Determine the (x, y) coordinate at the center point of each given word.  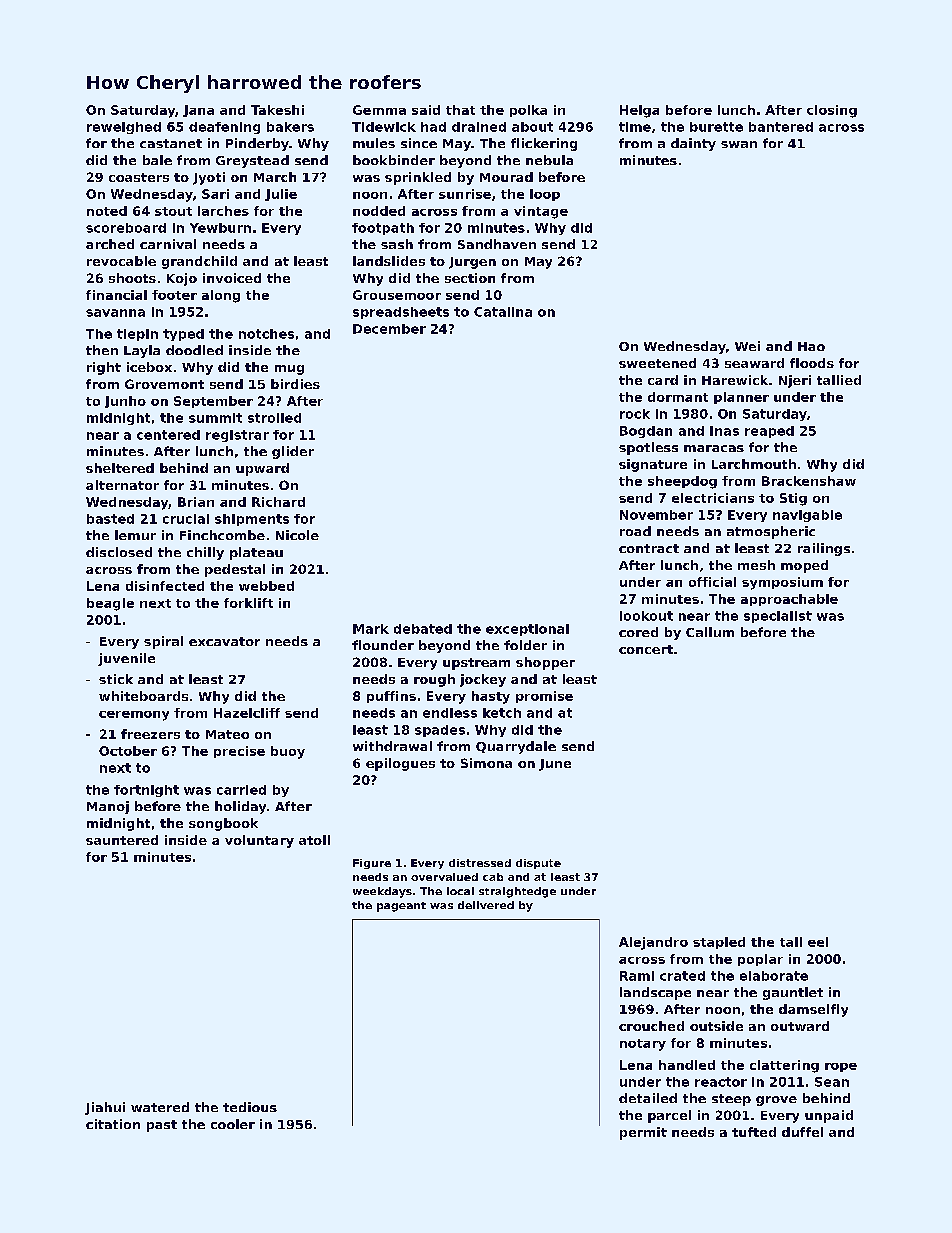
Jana (198, 111)
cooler (233, 1124)
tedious (250, 1107)
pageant (401, 907)
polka (528, 111)
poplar (760, 960)
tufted (754, 1132)
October (128, 751)
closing (832, 111)
